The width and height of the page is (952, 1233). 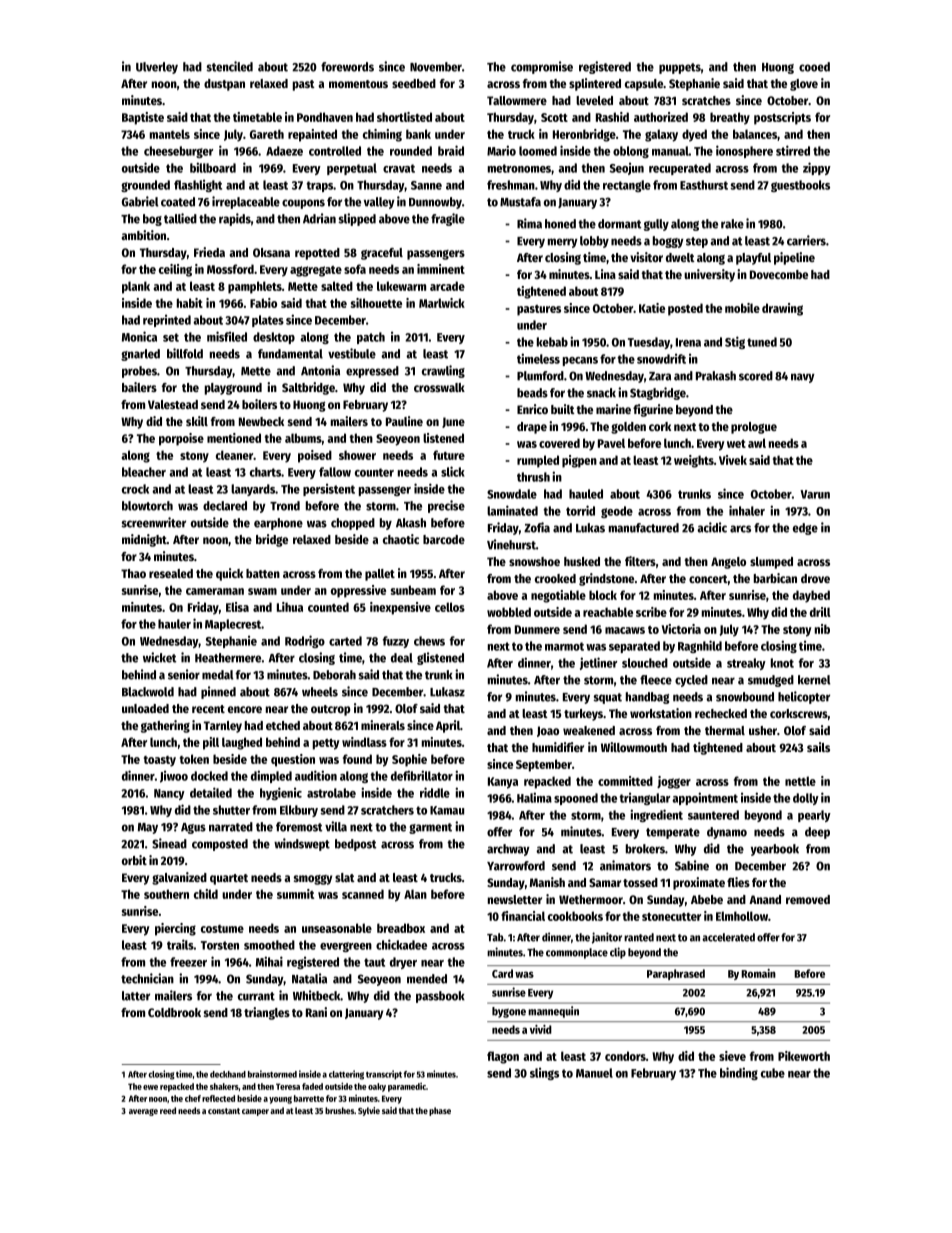 I want to click on taut, so click(x=374, y=962).
